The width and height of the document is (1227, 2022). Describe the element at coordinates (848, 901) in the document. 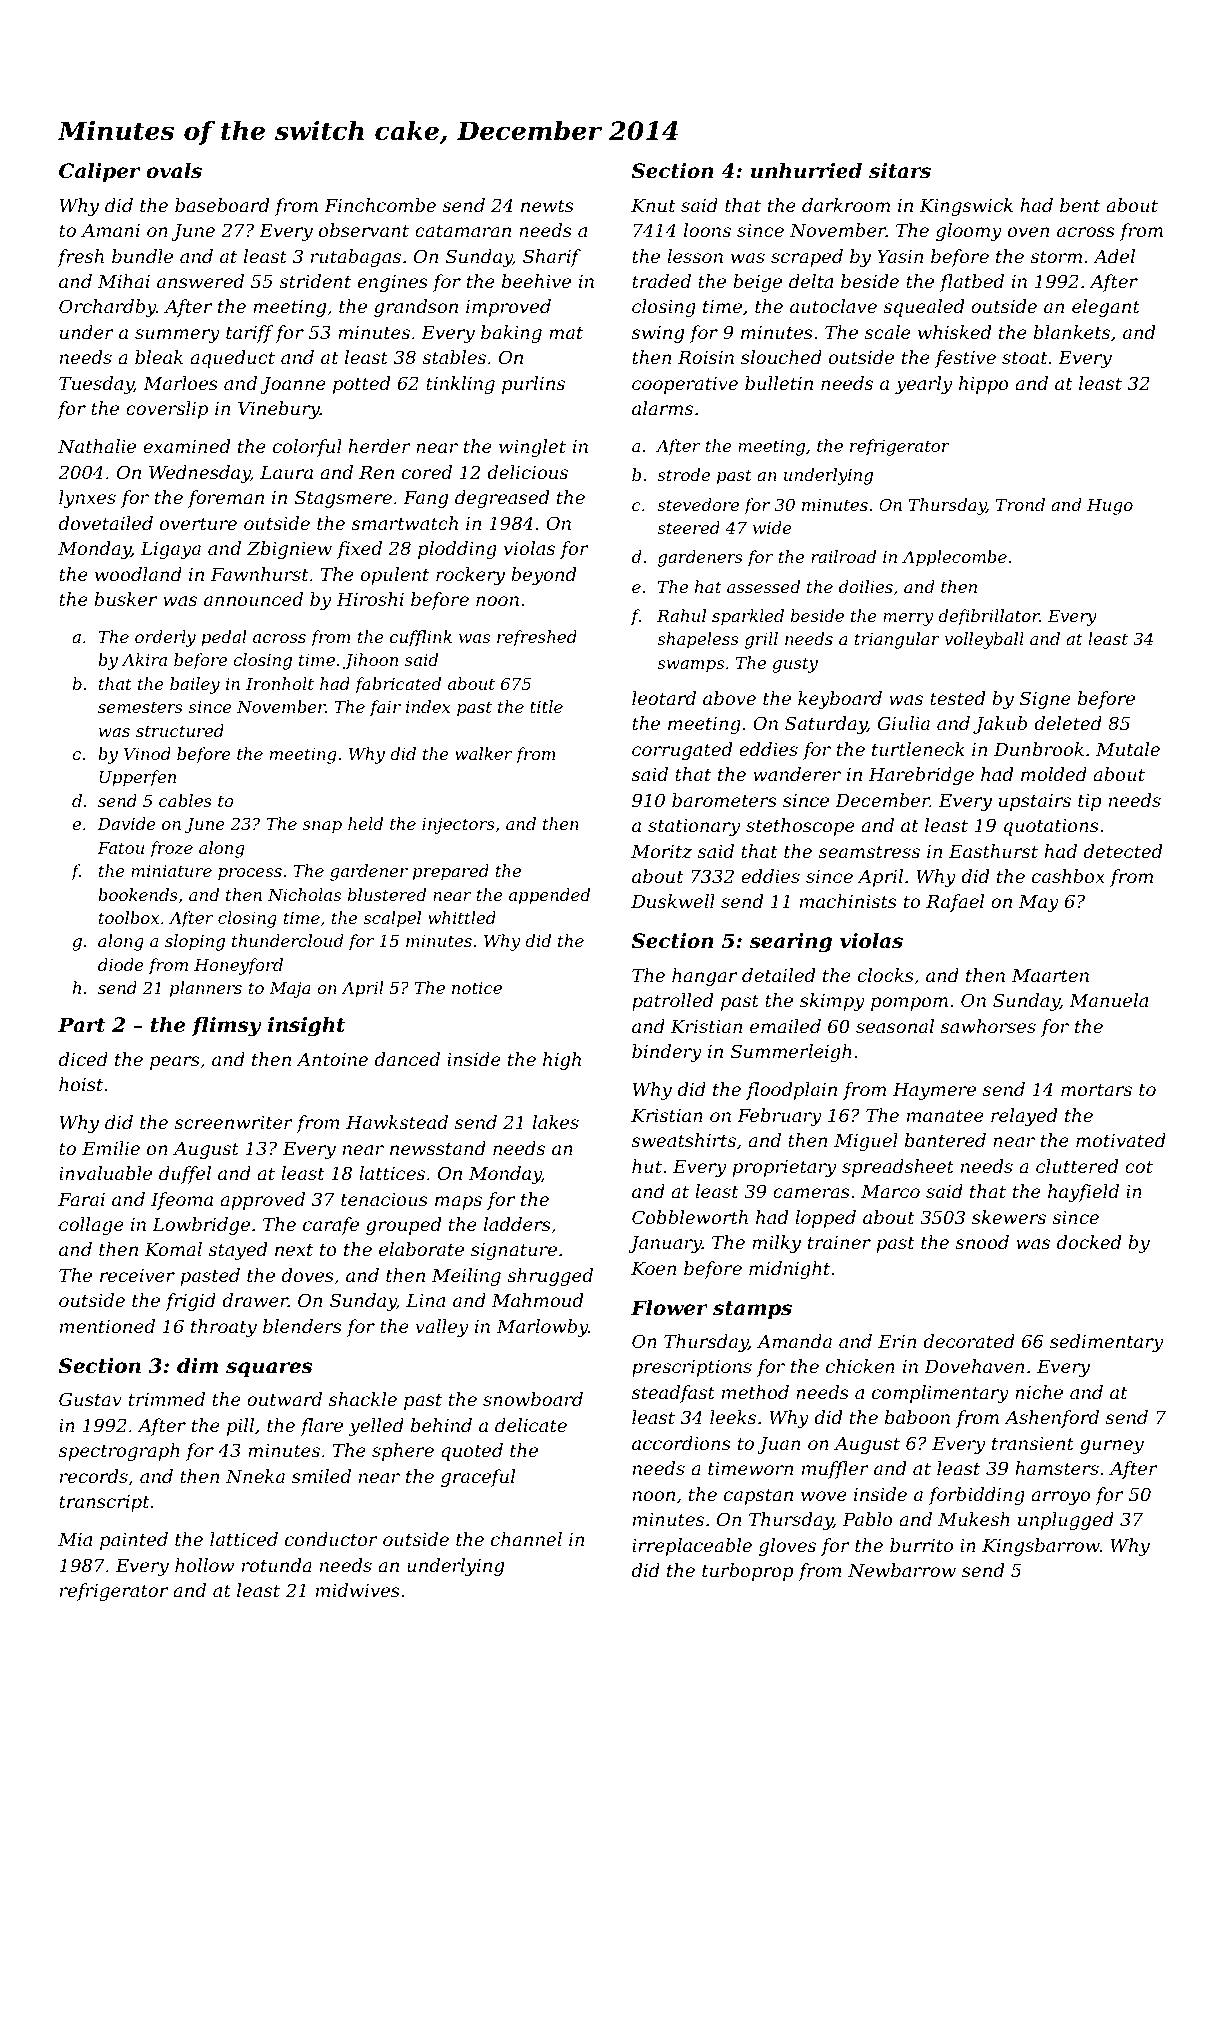

I see `machinists` at that location.
